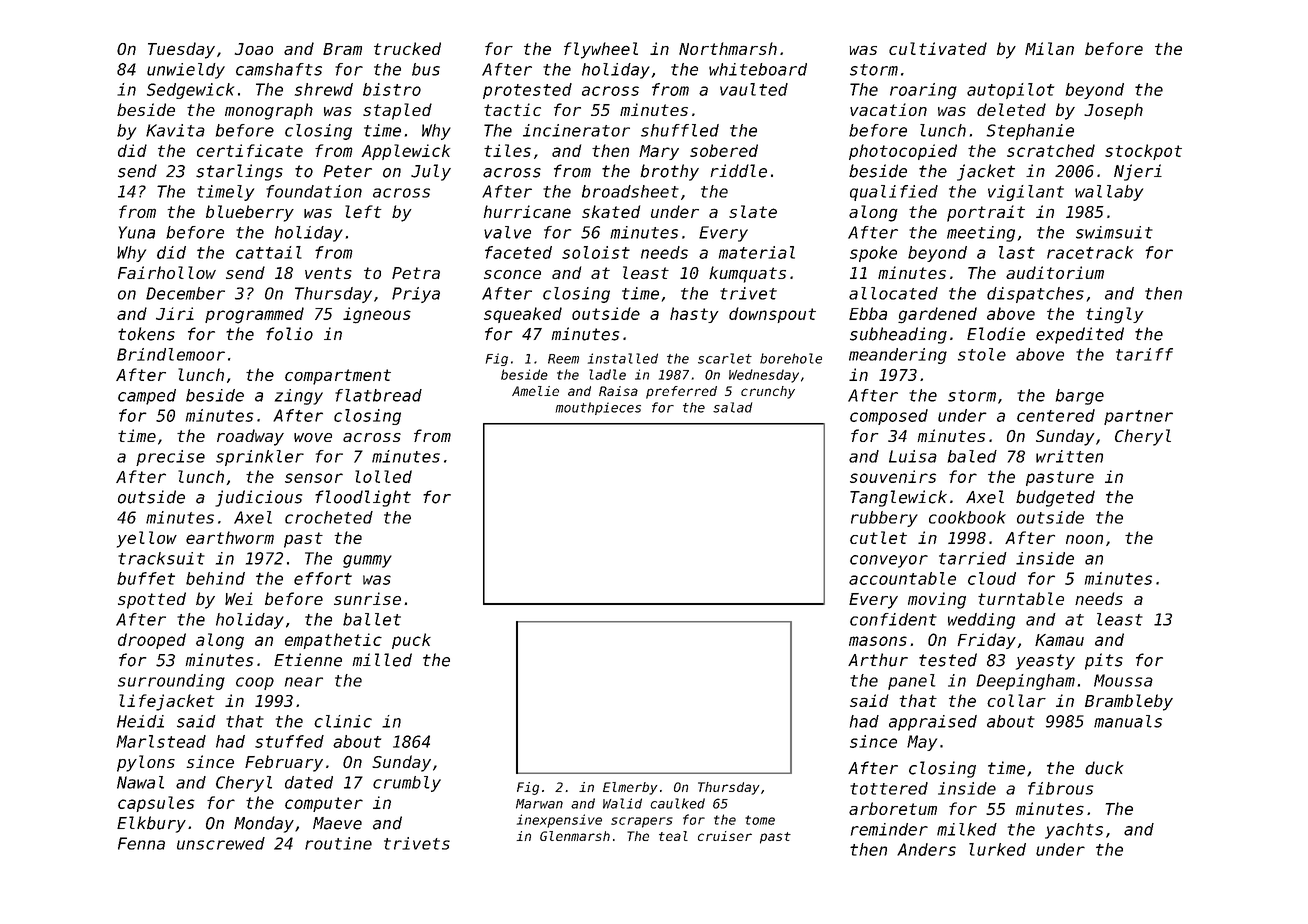  Describe the element at coordinates (1080, 335) in the document. I see `expedited` at that location.
